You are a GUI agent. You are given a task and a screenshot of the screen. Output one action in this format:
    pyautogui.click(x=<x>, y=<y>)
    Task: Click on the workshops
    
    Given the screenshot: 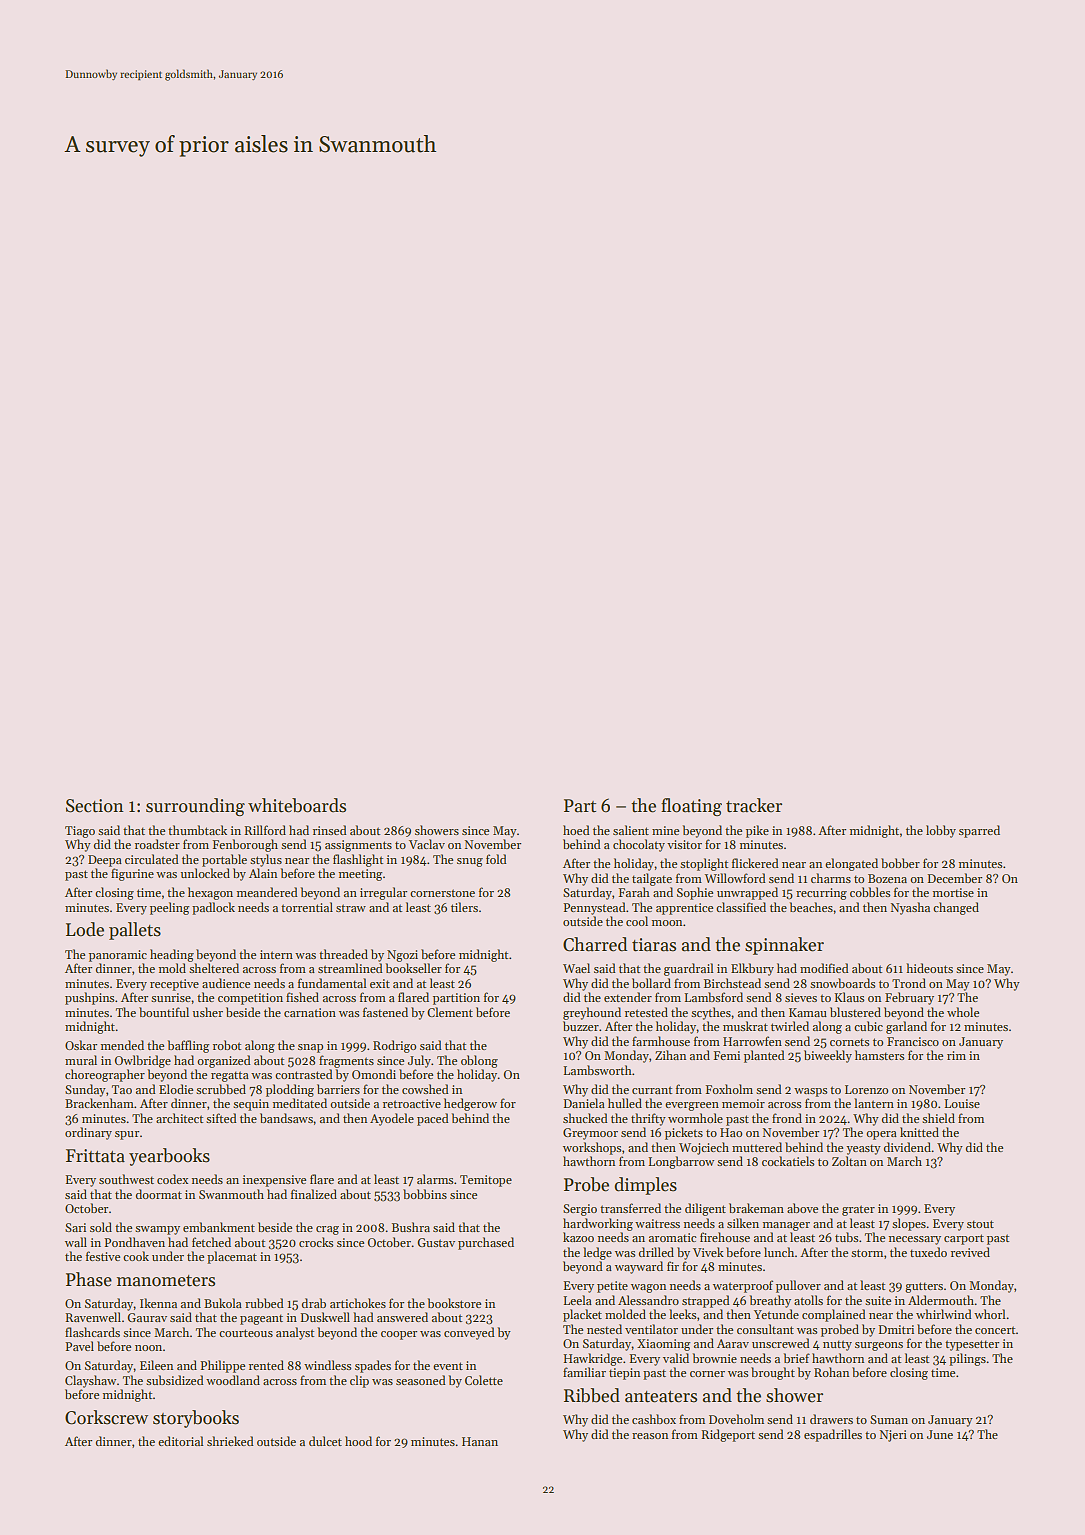 What is the action you would take?
    pyautogui.click(x=592, y=1148)
